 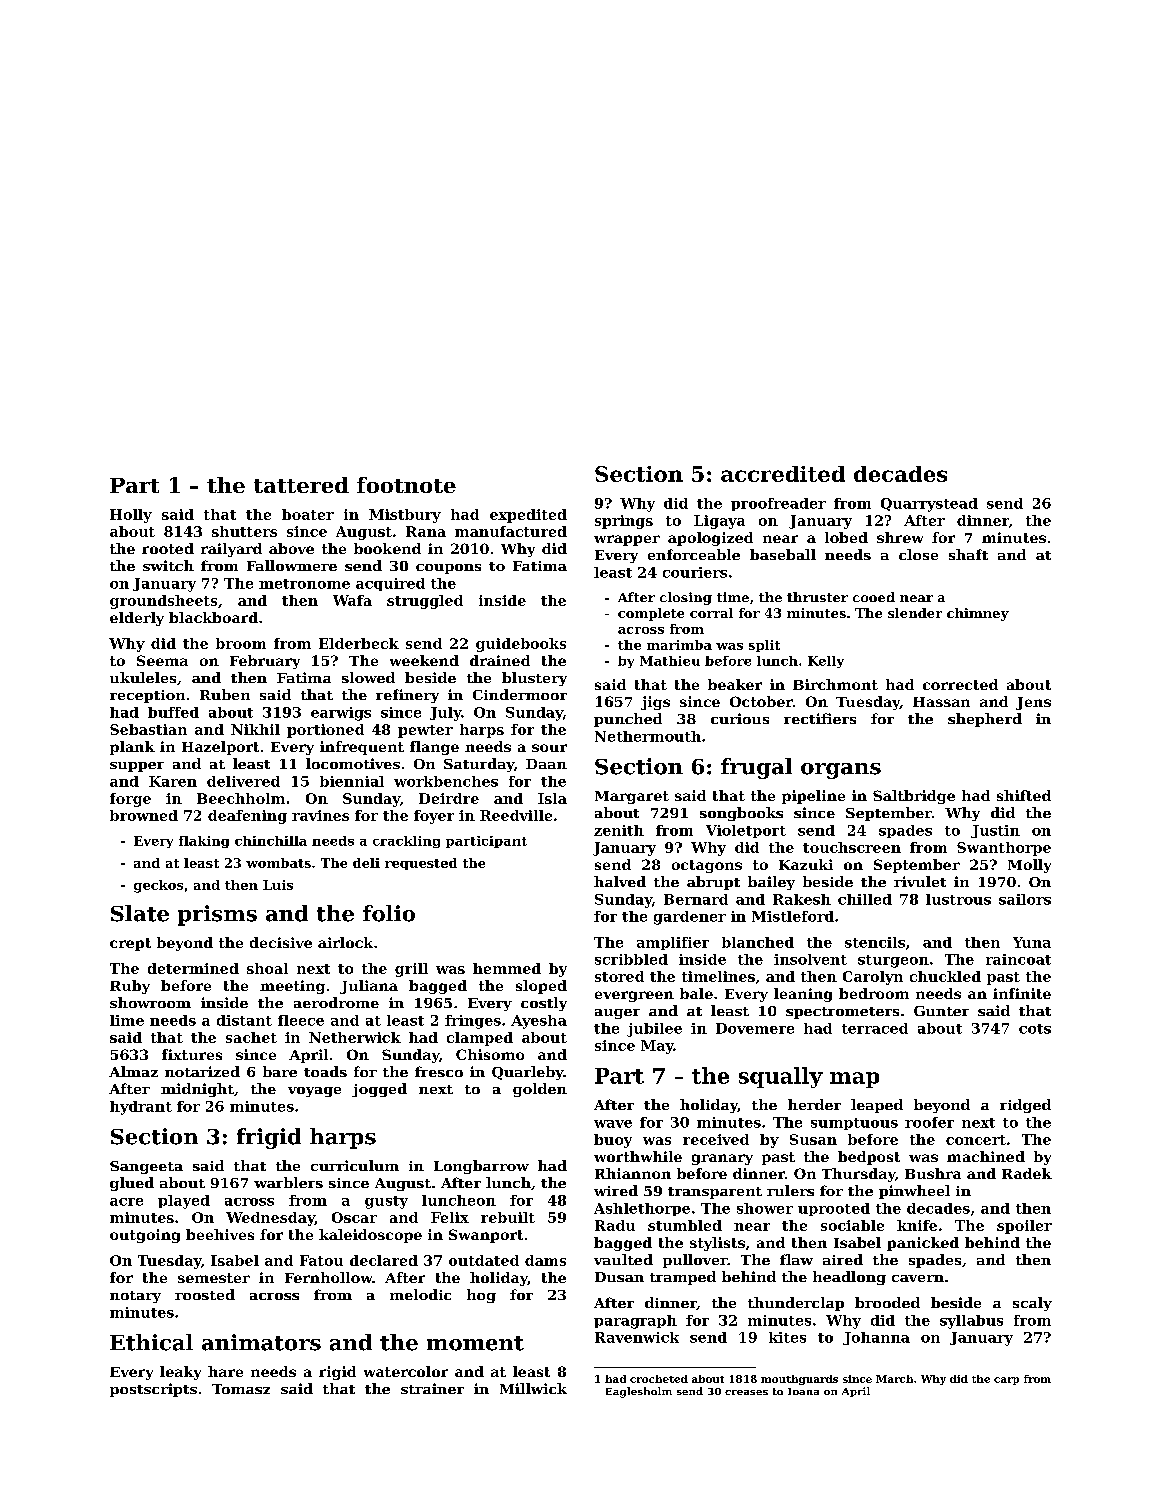 I want to click on accredited, so click(x=783, y=474).
